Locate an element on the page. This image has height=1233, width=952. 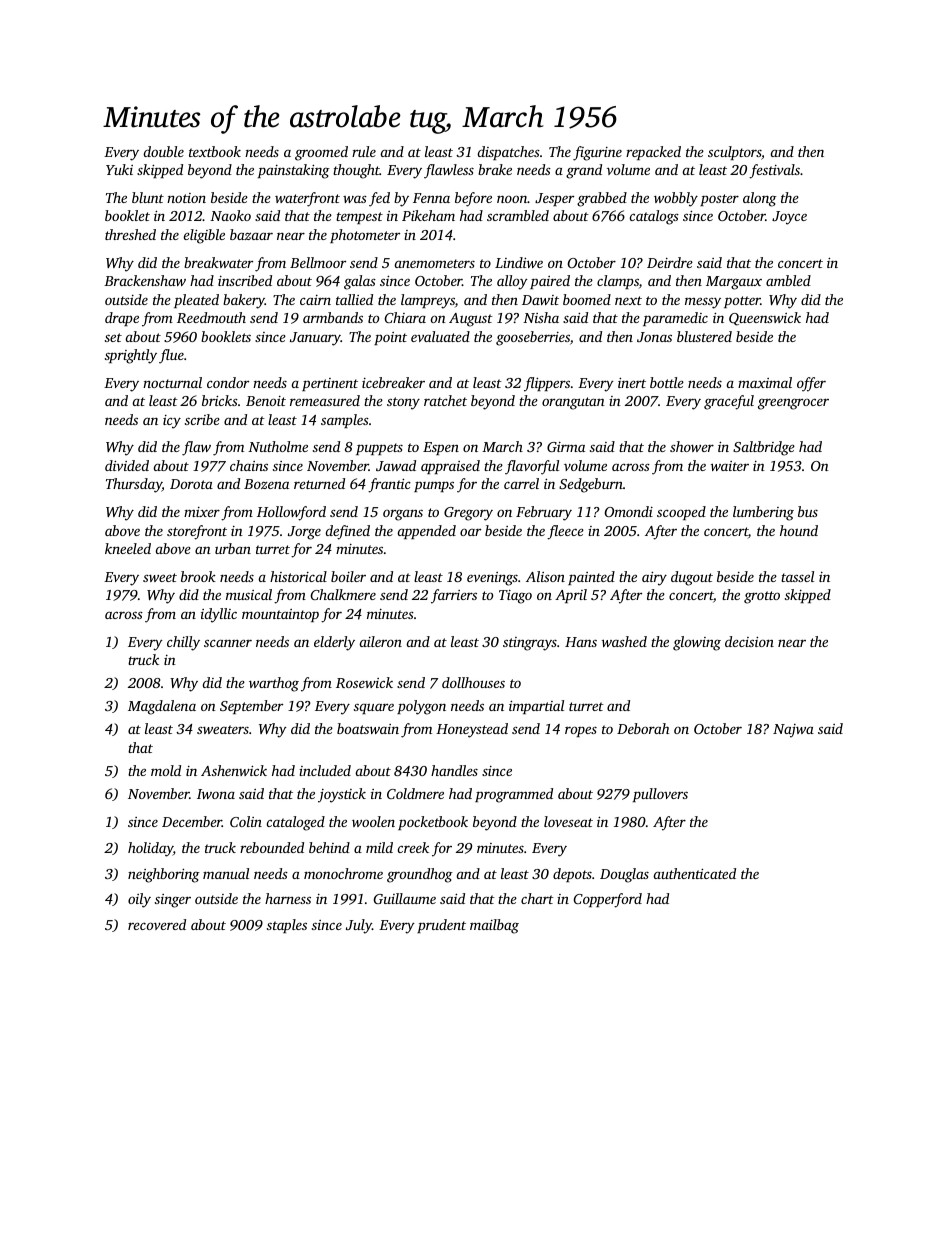
handles is located at coordinates (454, 770).
